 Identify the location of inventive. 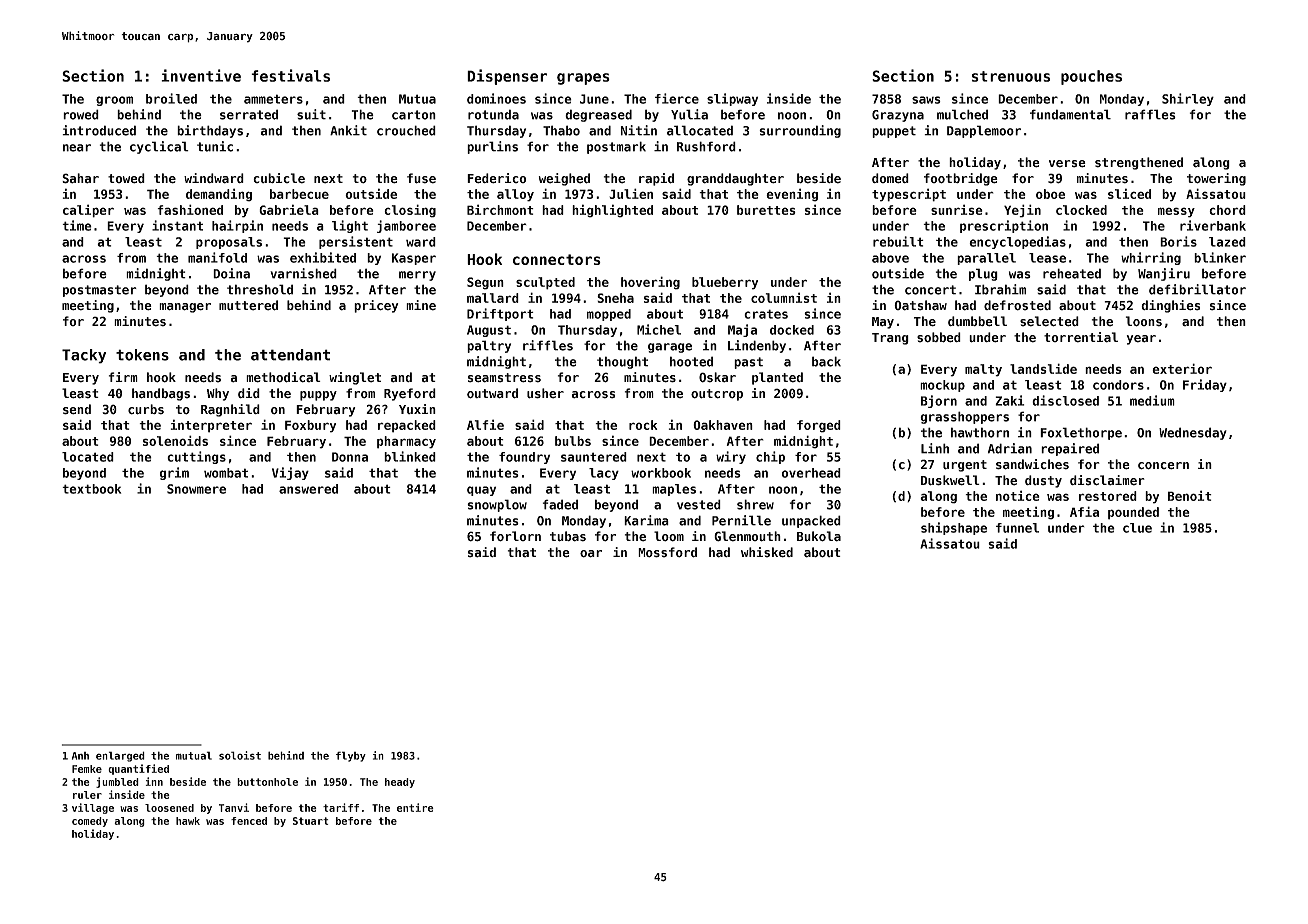
(201, 75).
